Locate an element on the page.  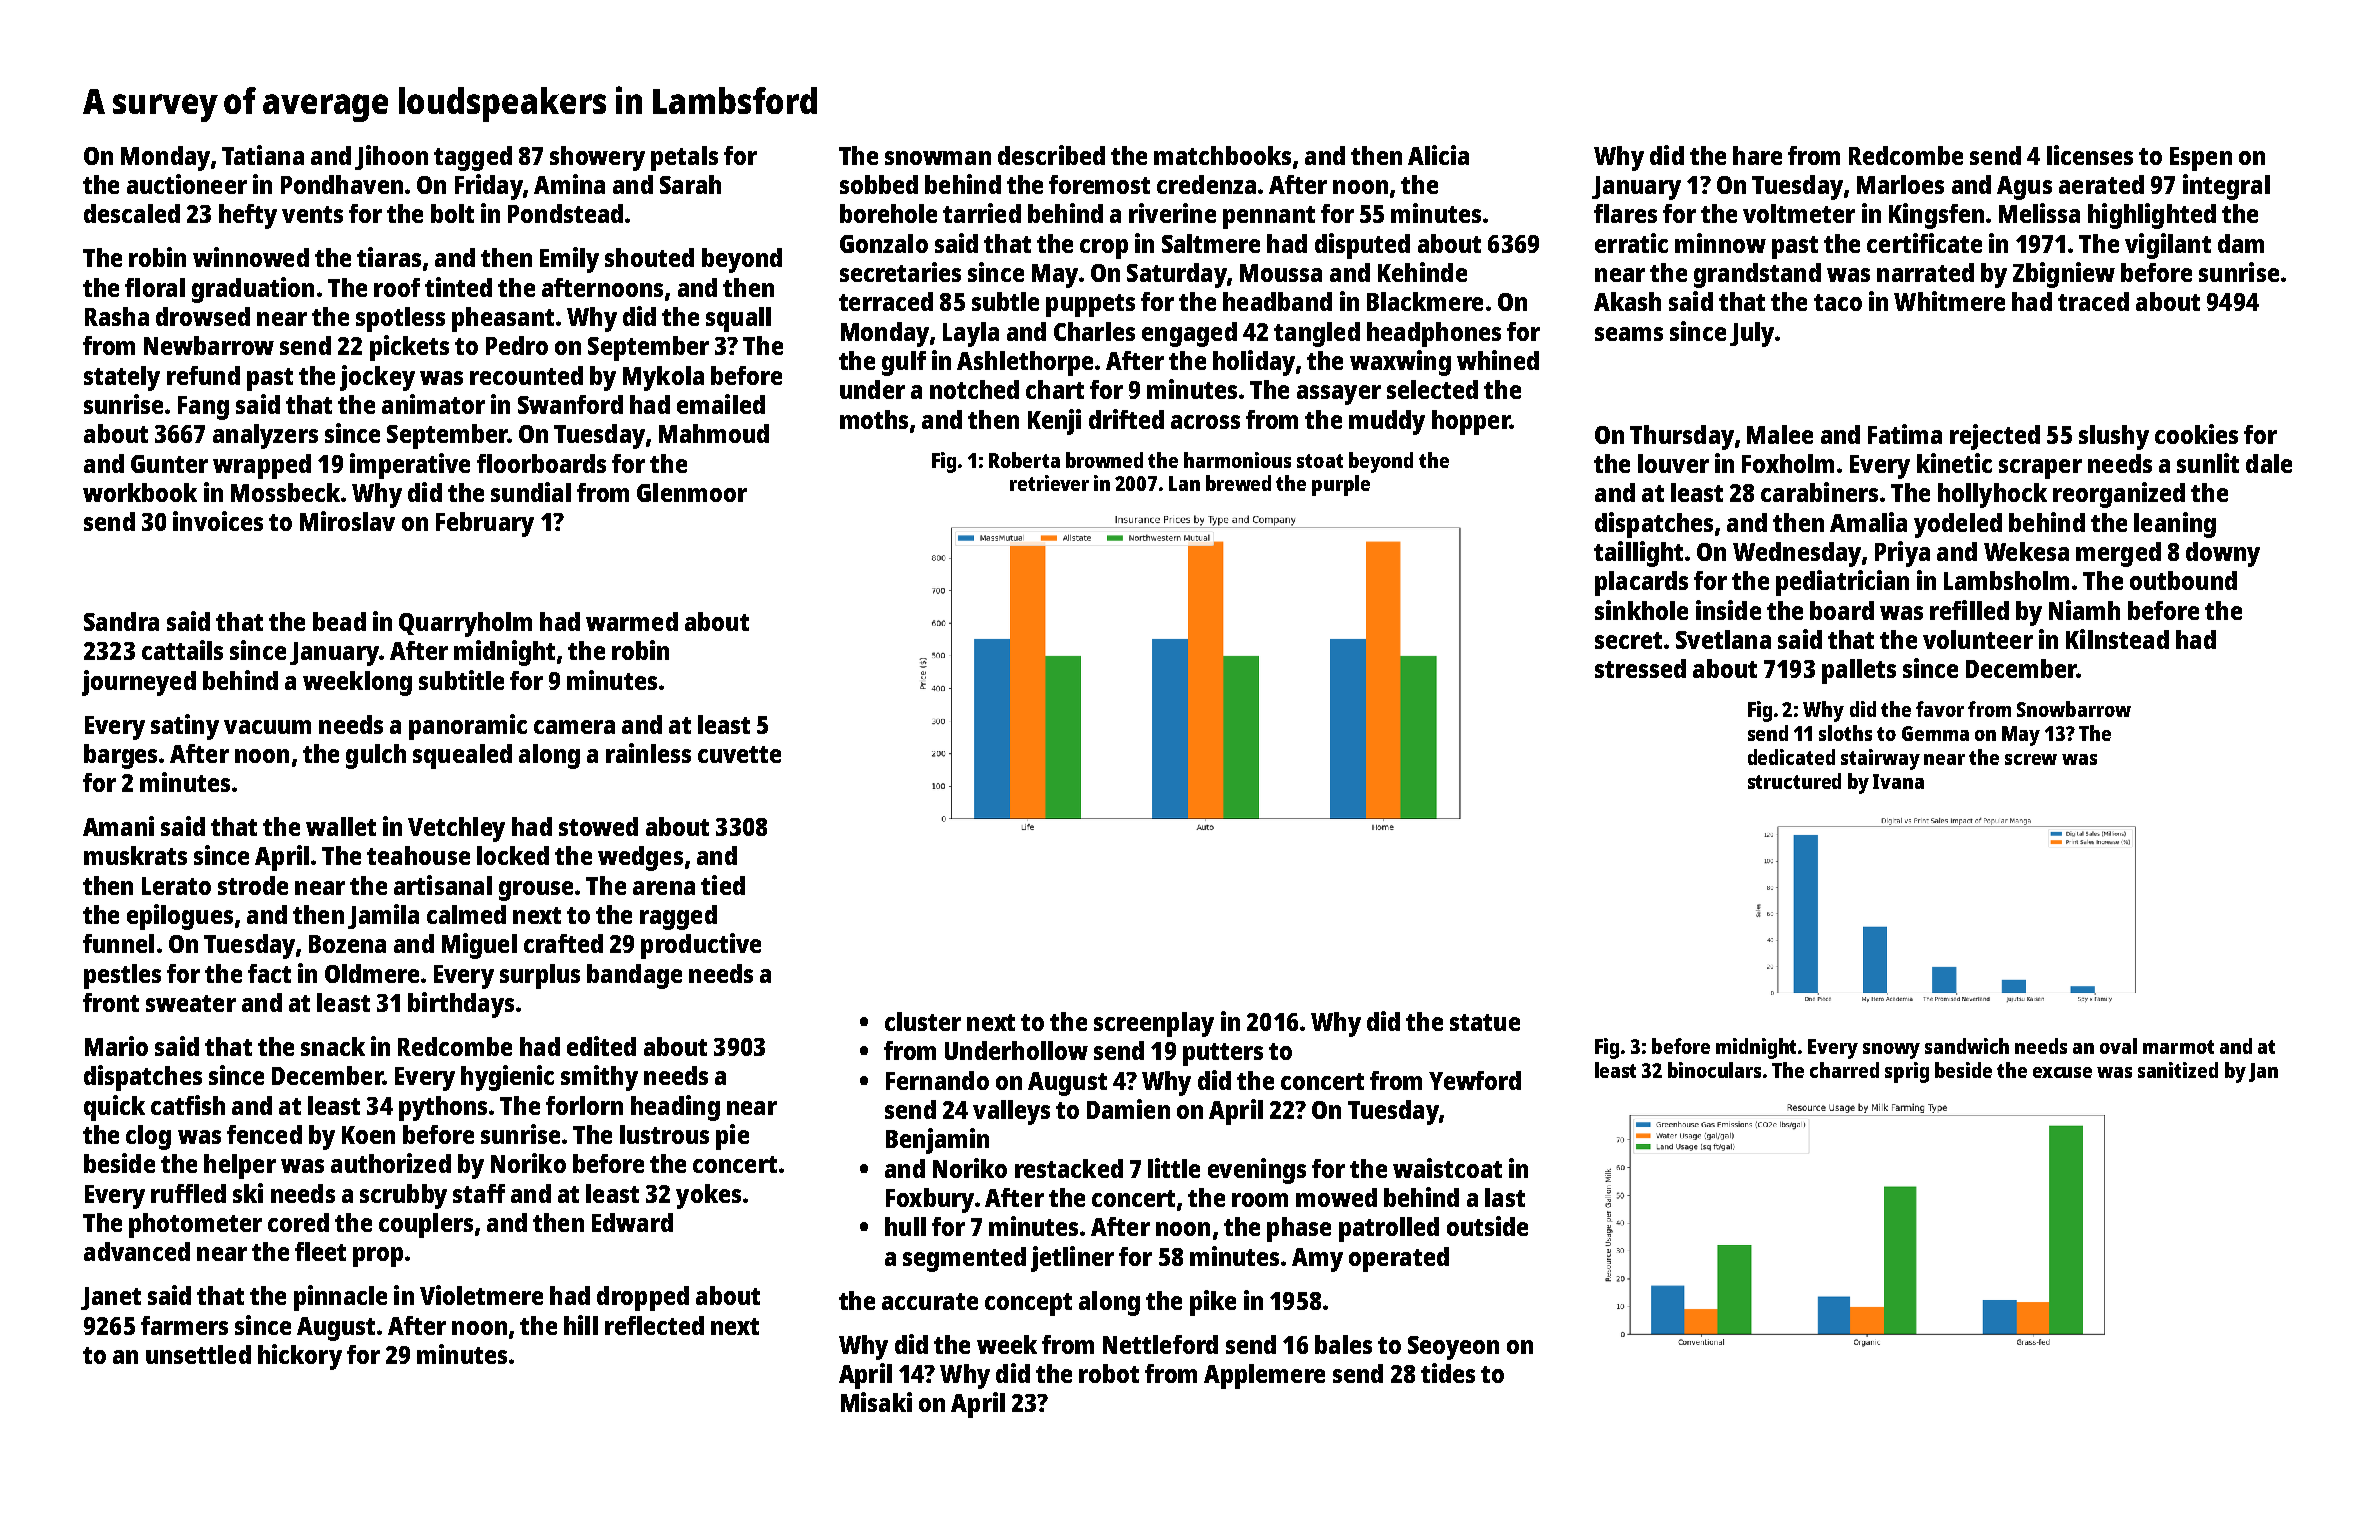
credenza is located at coordinates (1206, 184).
